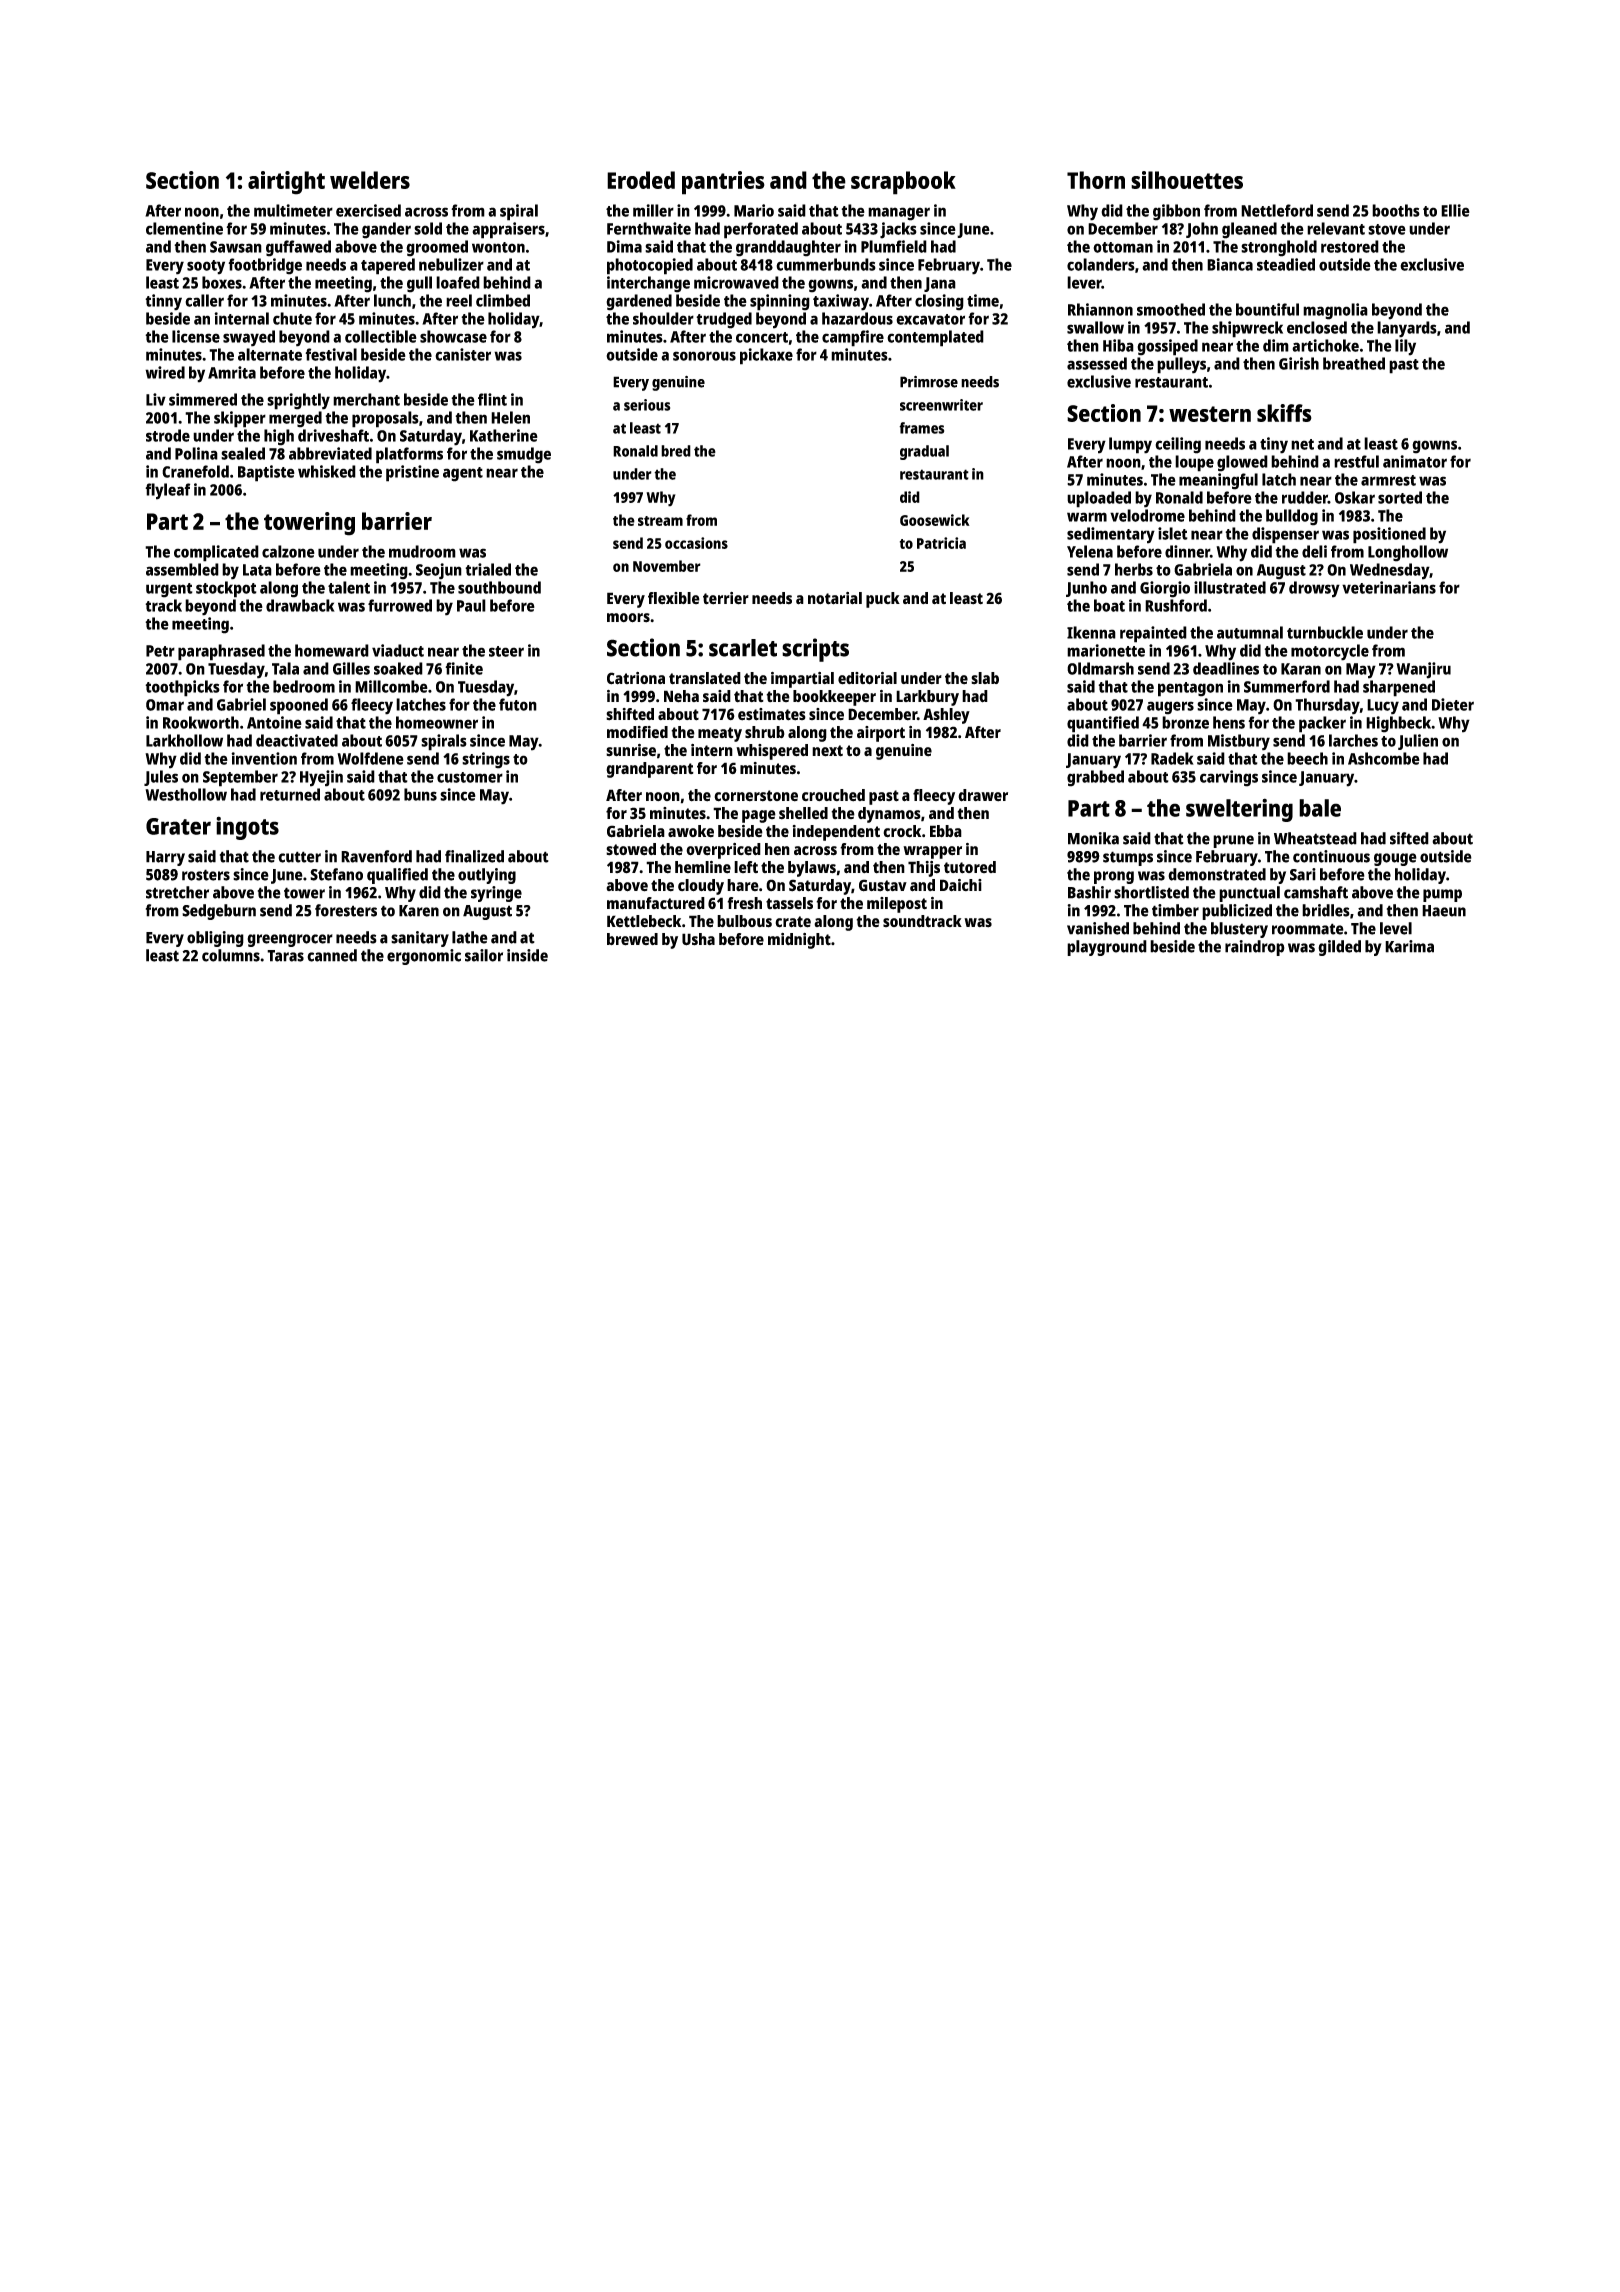 Image resolution: width=1620 pixels, height=2292 pixels. What do you see at coordinates (184, 228) in the screenshot?
I see `clementine` at bounding box center [184, 228].
